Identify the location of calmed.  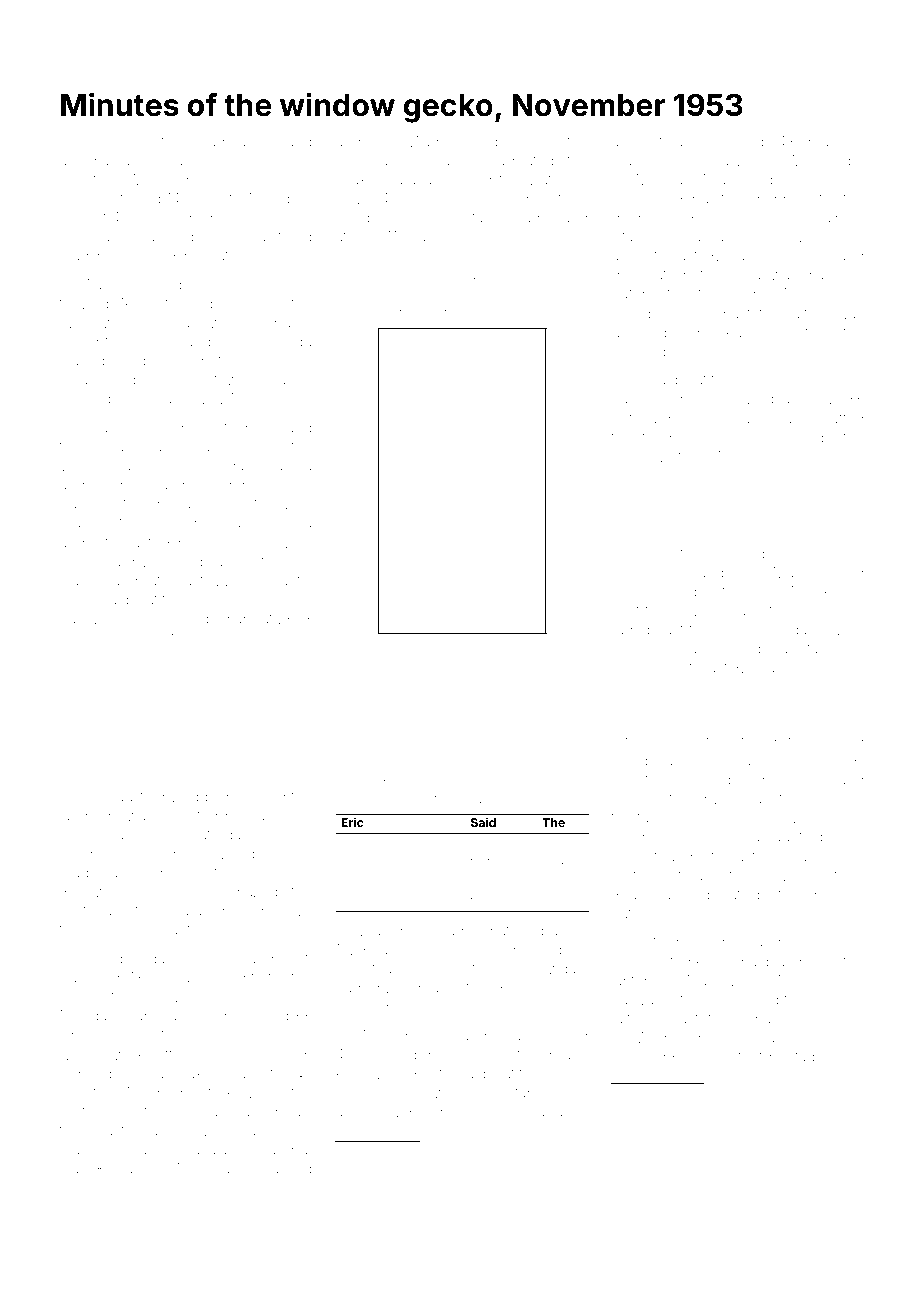
(473, 141).
